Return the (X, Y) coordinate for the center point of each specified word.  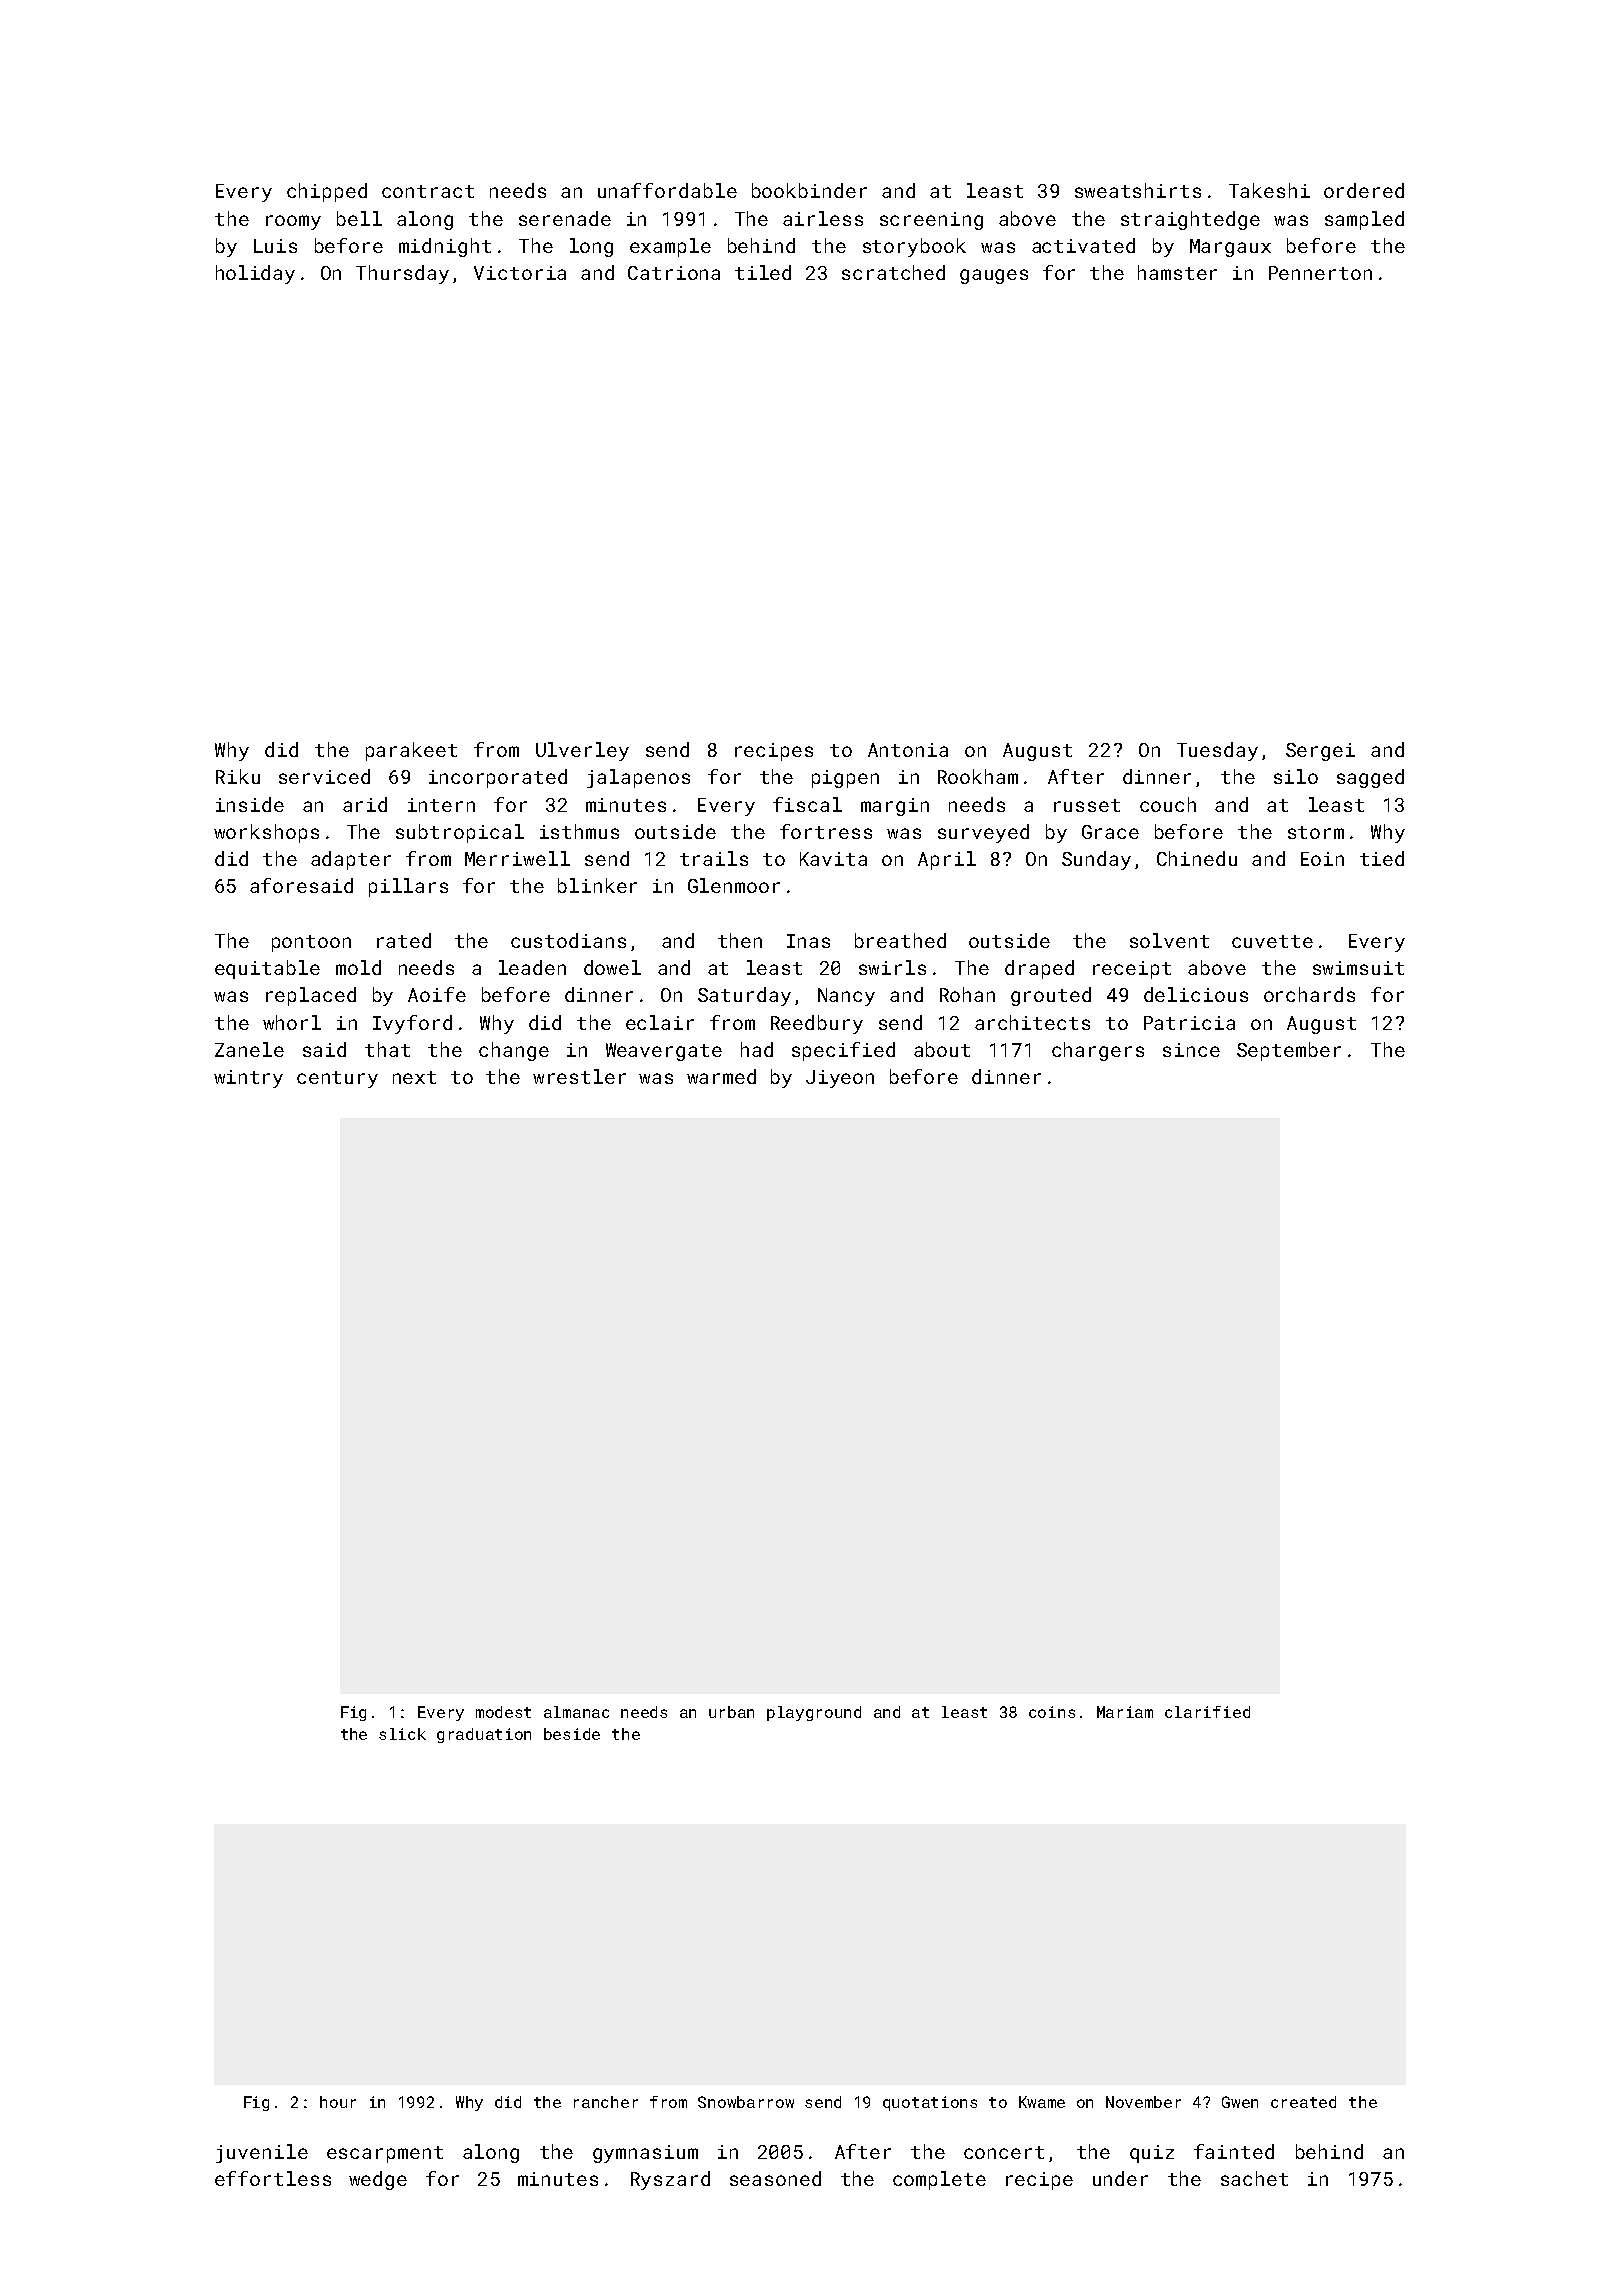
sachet (1254, 2178)
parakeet (411, 751)
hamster (1177, 272)
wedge (378, 2180)
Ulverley (582, 751)
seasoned (775, 2178)
